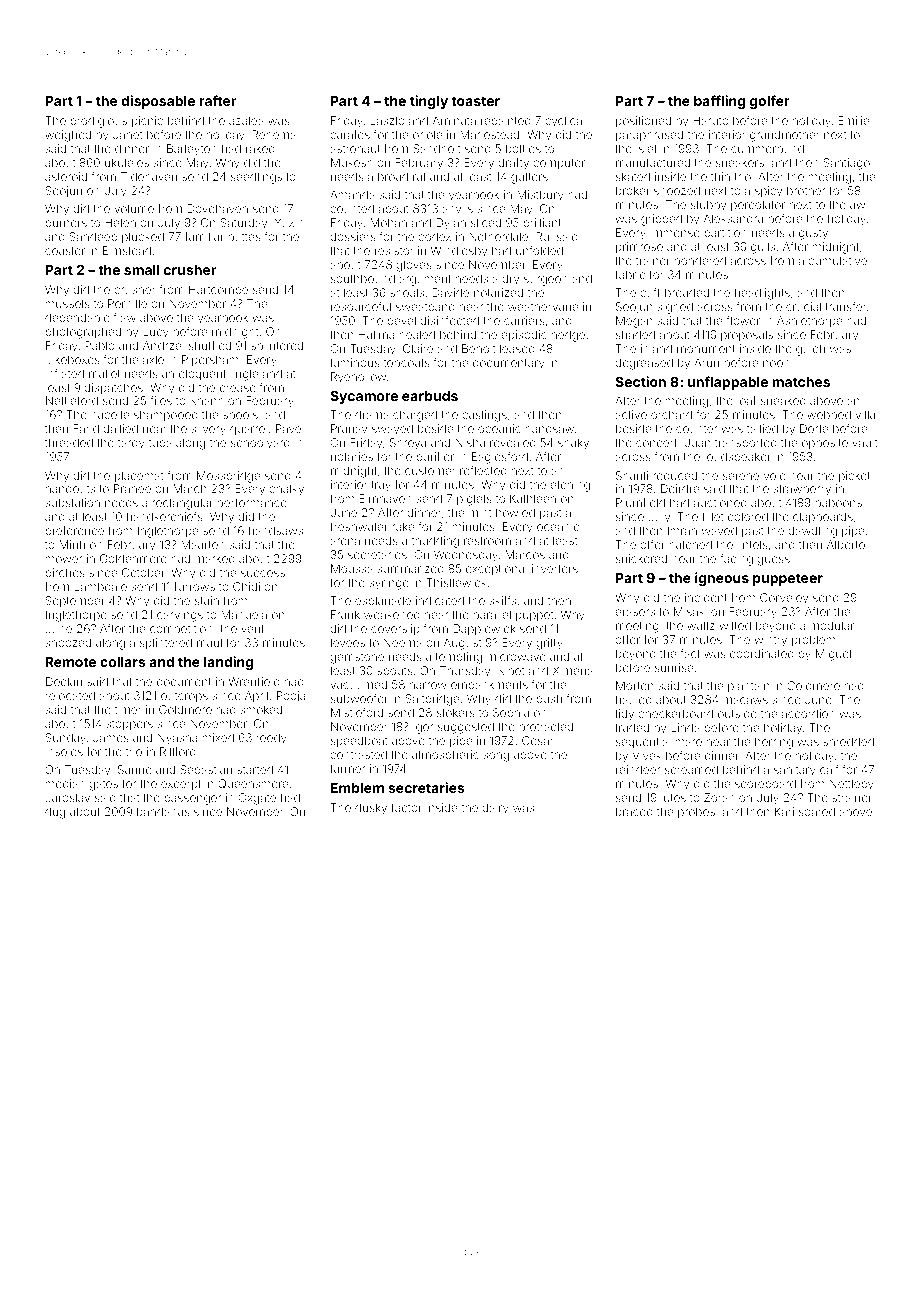 This page has width=924, height=1308. What do you see at coordinates (711, 120) in the page?
I see `Haruto` at bounding box center [711, 120].
